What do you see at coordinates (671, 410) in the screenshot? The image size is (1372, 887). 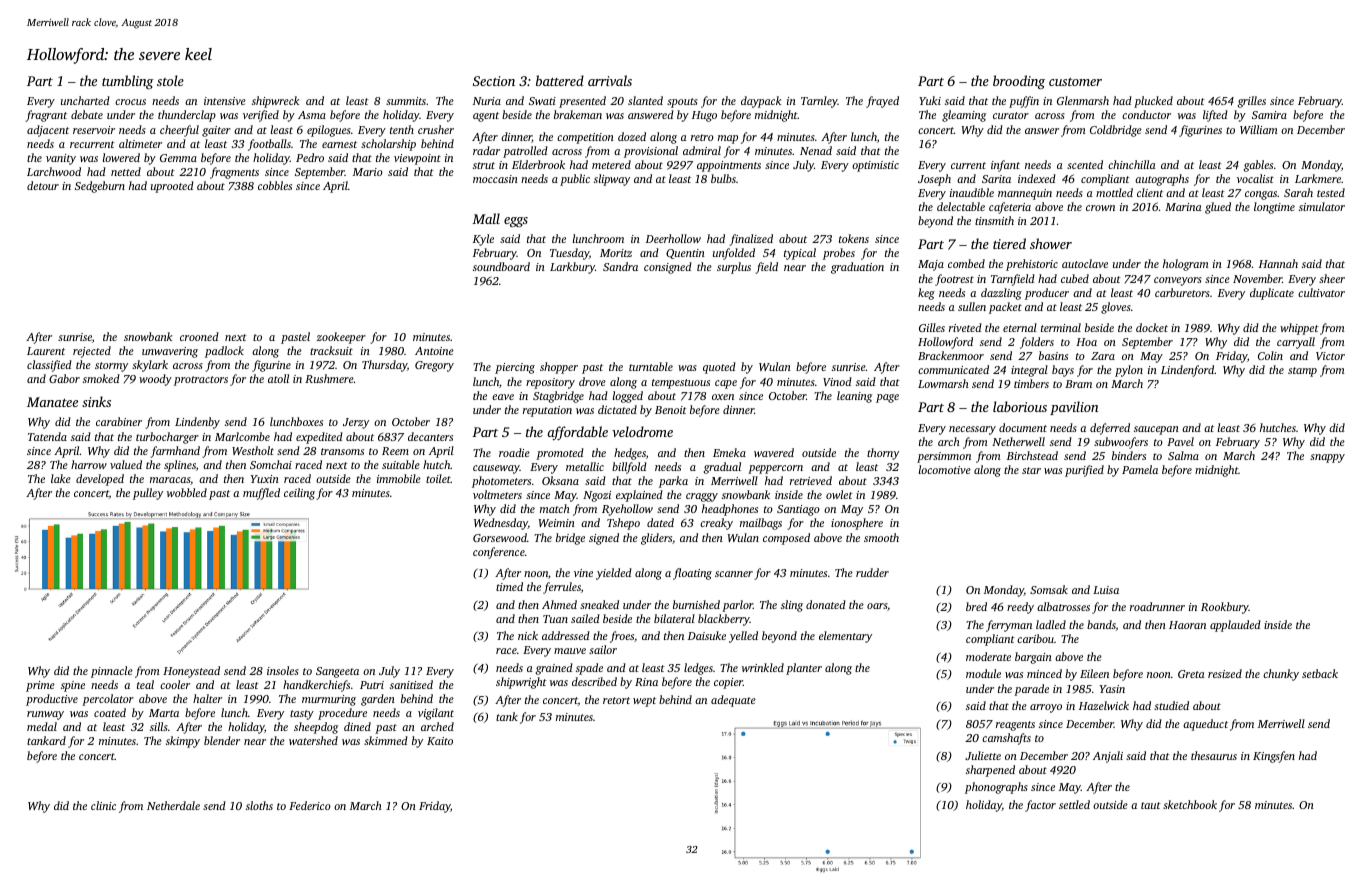 I see `Benoit` at bounding box center [671, 410].
